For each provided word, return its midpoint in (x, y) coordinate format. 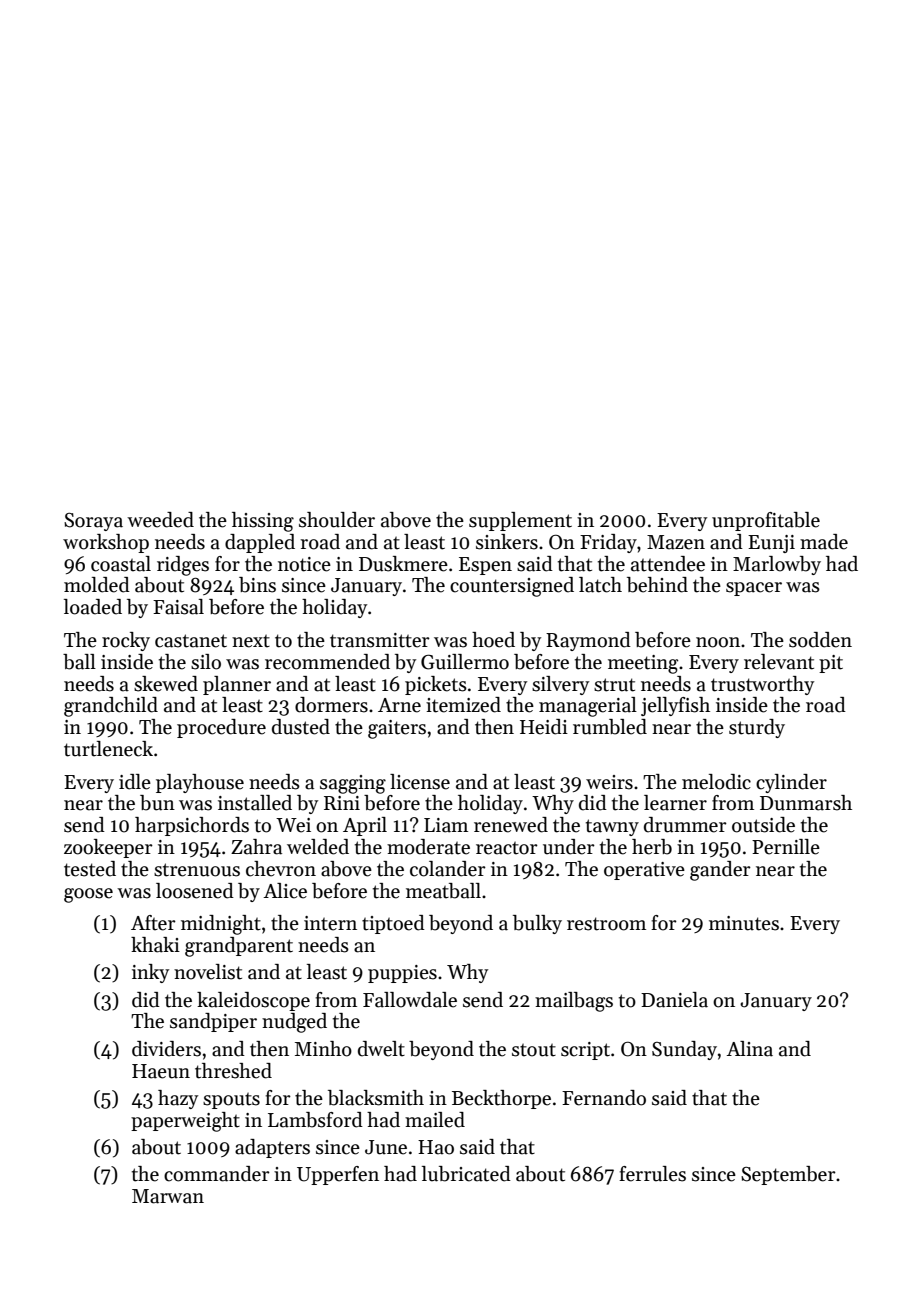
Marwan (168, 1196)
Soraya (93, 522)
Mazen (676, 542)
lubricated (466, 1174)
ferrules (652, 1174)
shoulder (337, 520)
